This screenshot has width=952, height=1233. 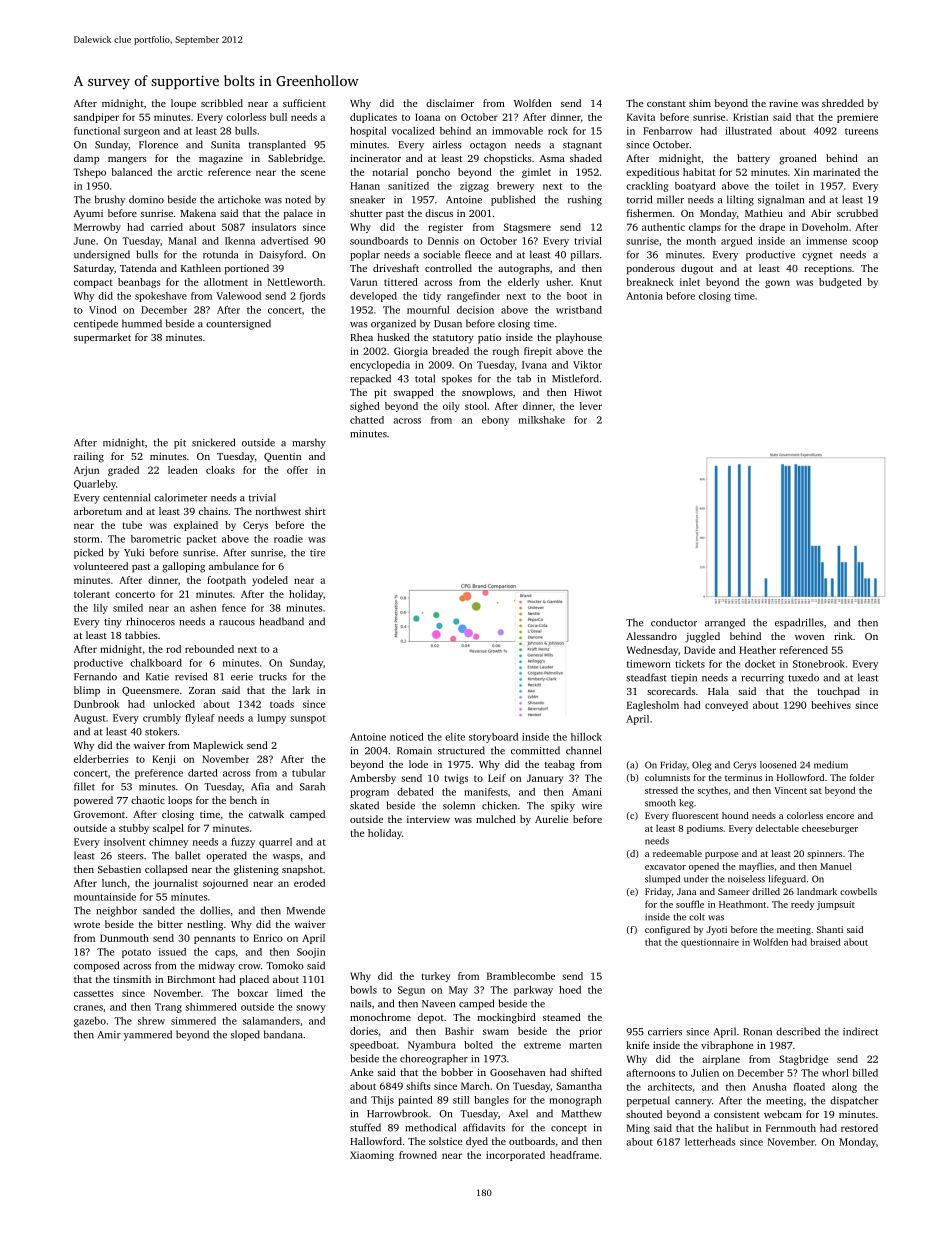 I want to click on budgeted, so click(x=840, y=283).
